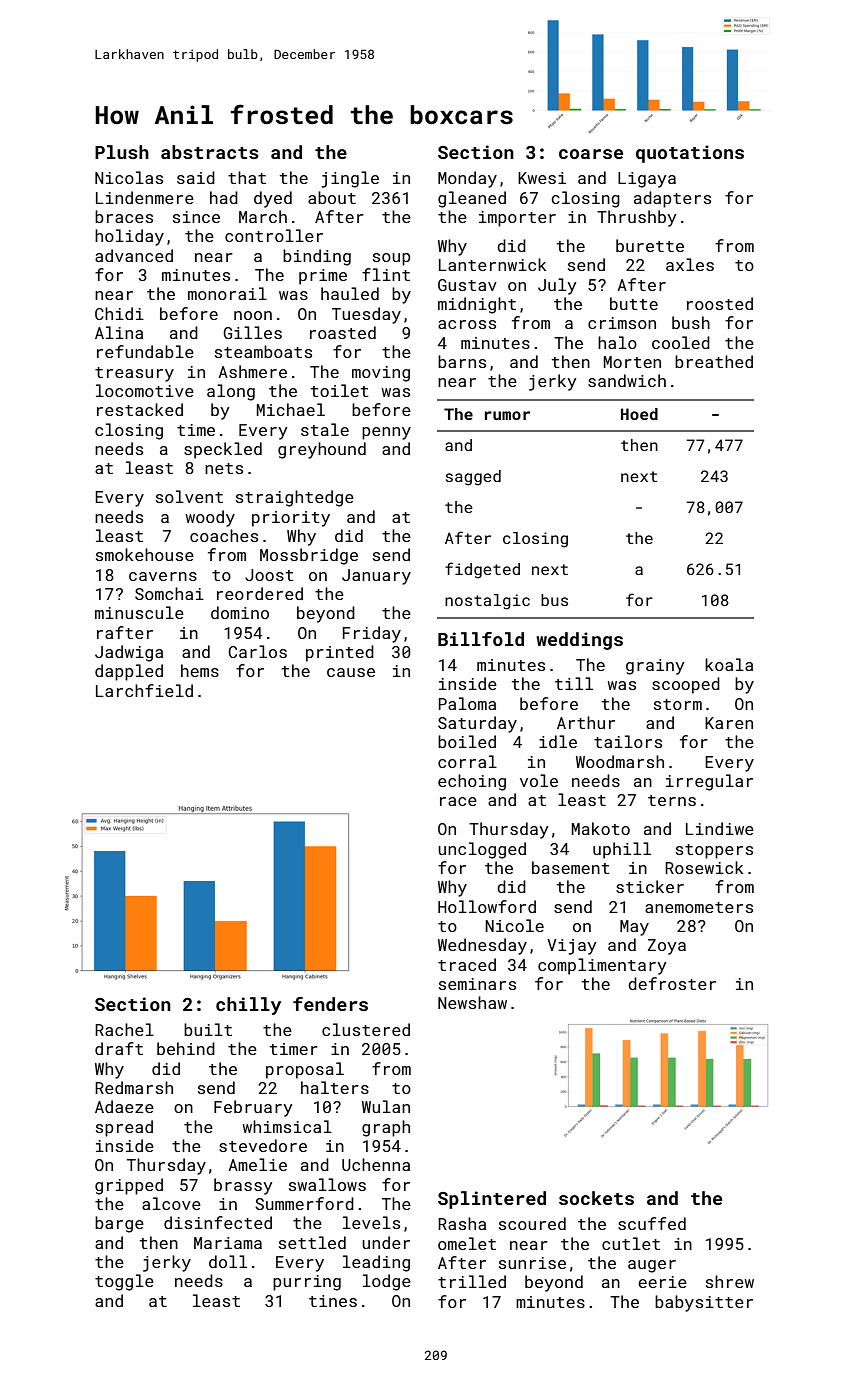 The width and height of the screenshot is (849, 1400). Describe the element at coordinates (333, 1301) in the screenshot. I see `tines` at that location.
